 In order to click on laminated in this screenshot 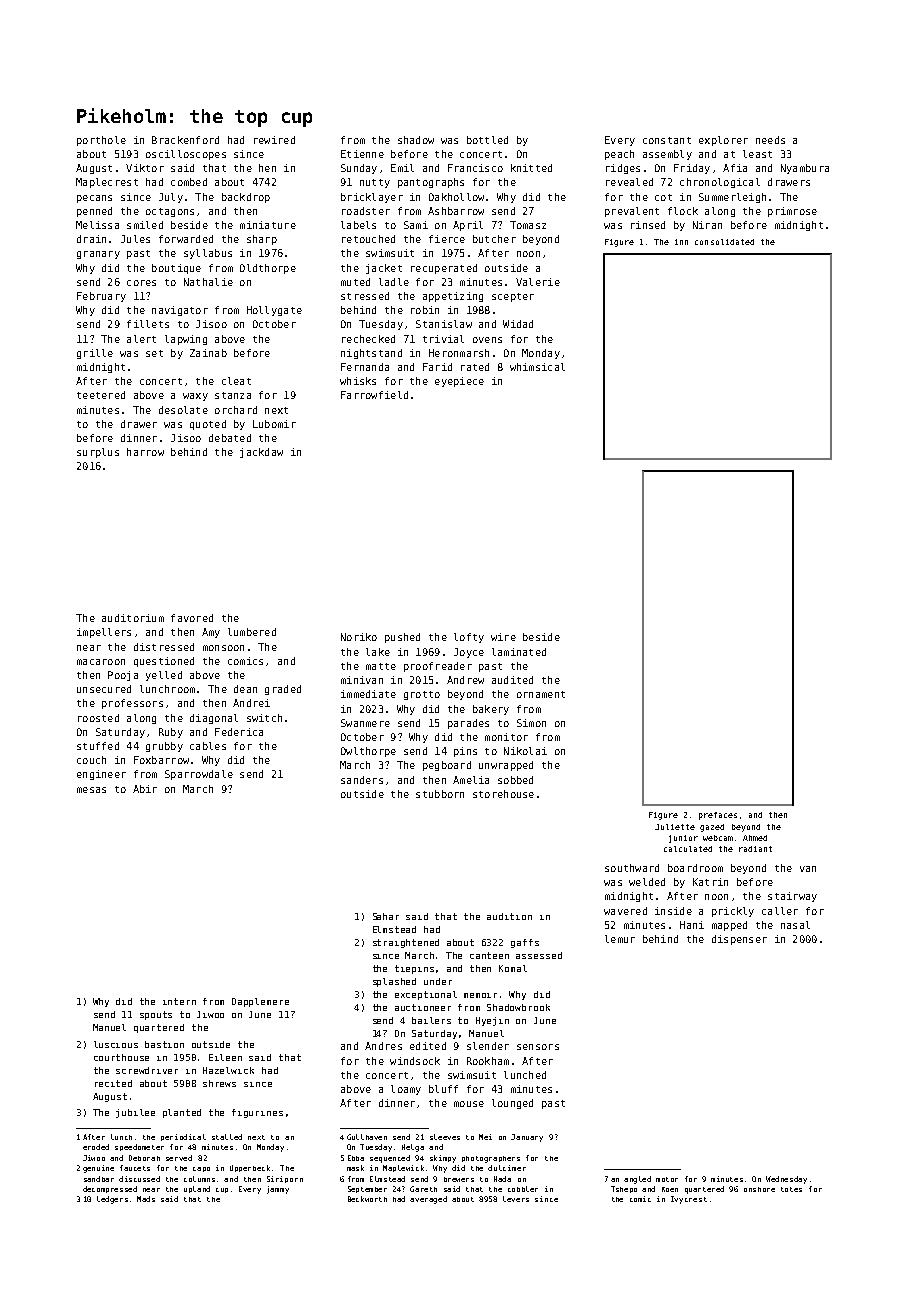, I will do `click(519, 652)`.
